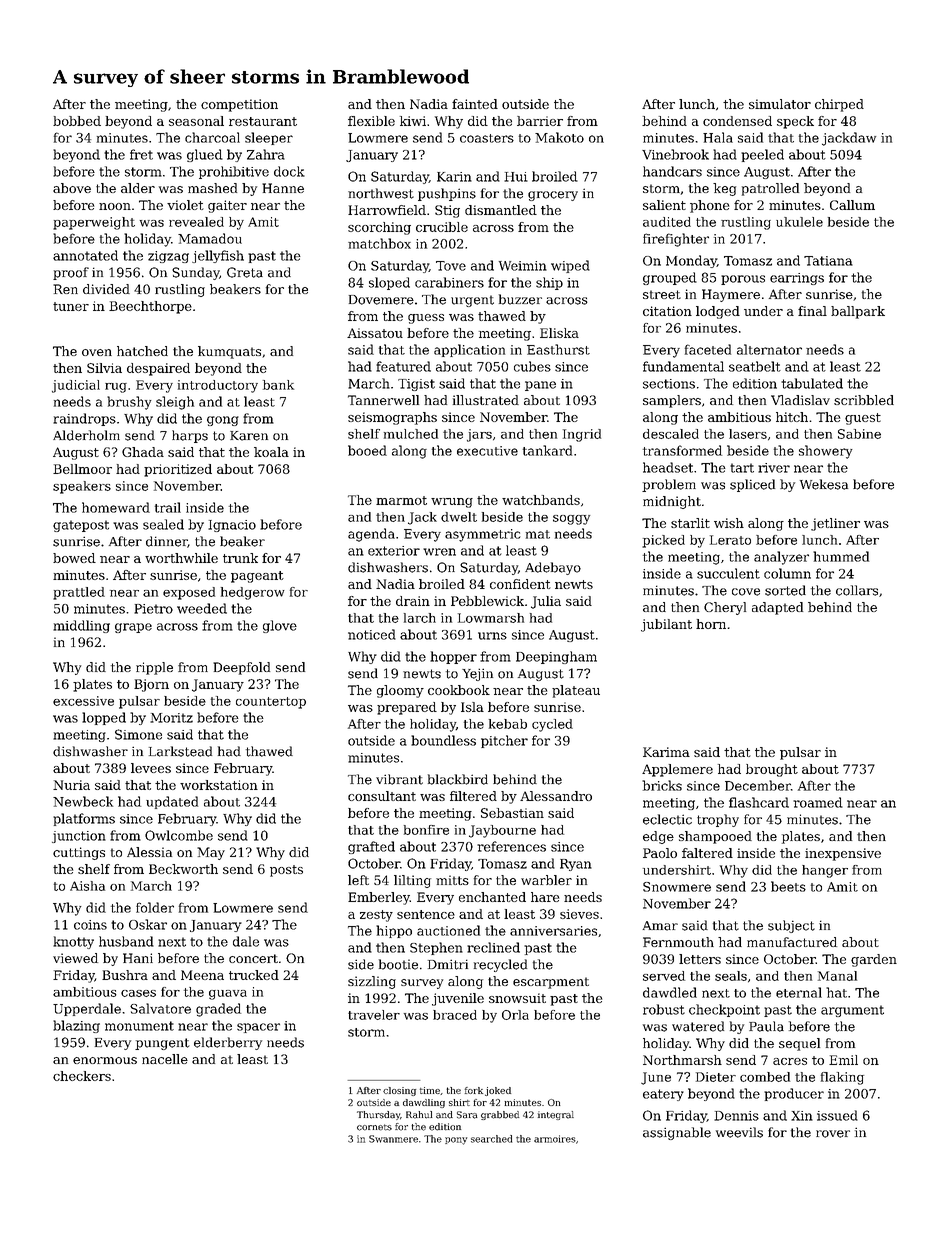 The image size is (952, 1233). Describe the element at coordinates (835, 524) in the image. I see `jetliner` at that location.
